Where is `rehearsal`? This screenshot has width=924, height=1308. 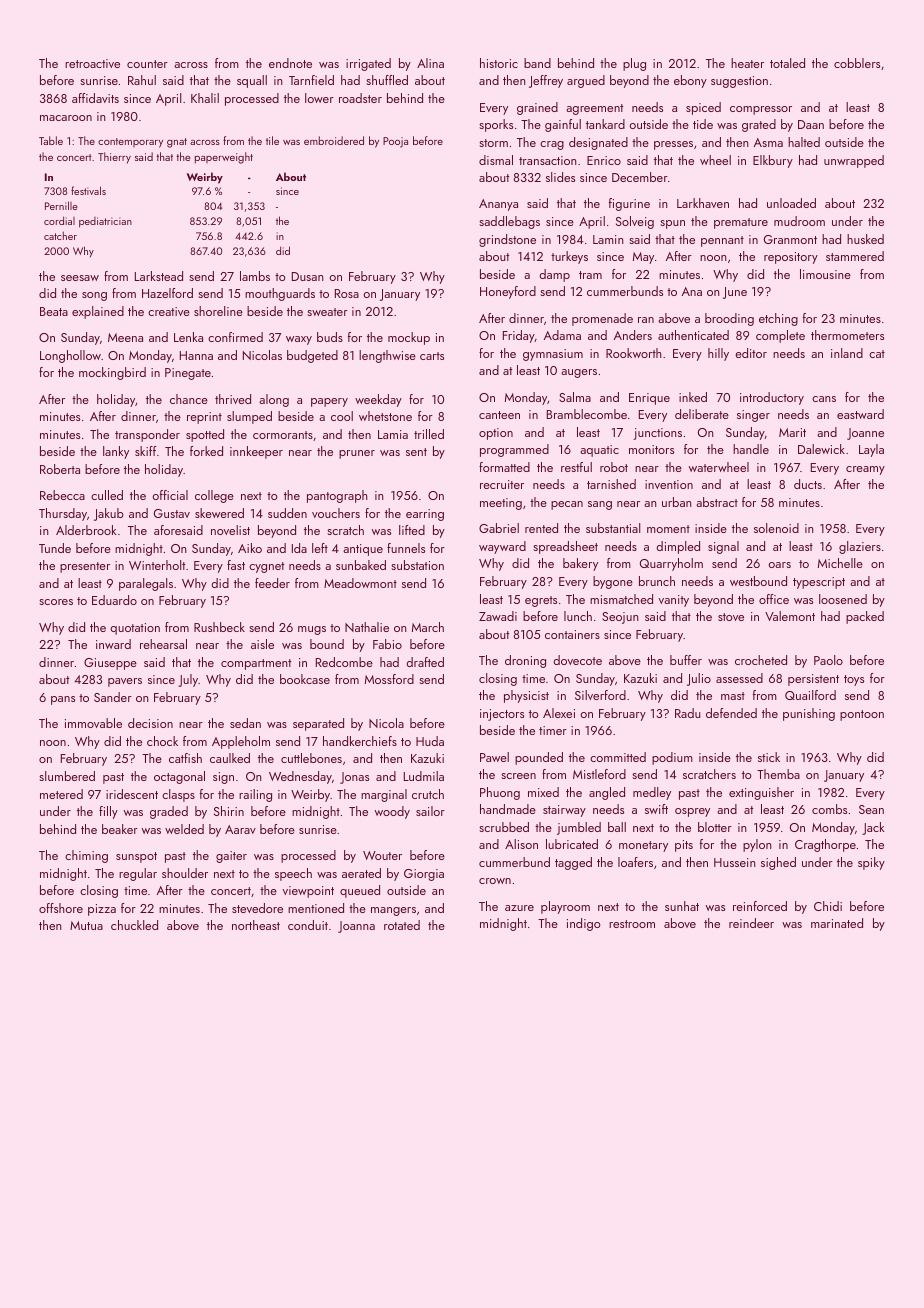 rehearsal is located at coordinates (163, 644).
